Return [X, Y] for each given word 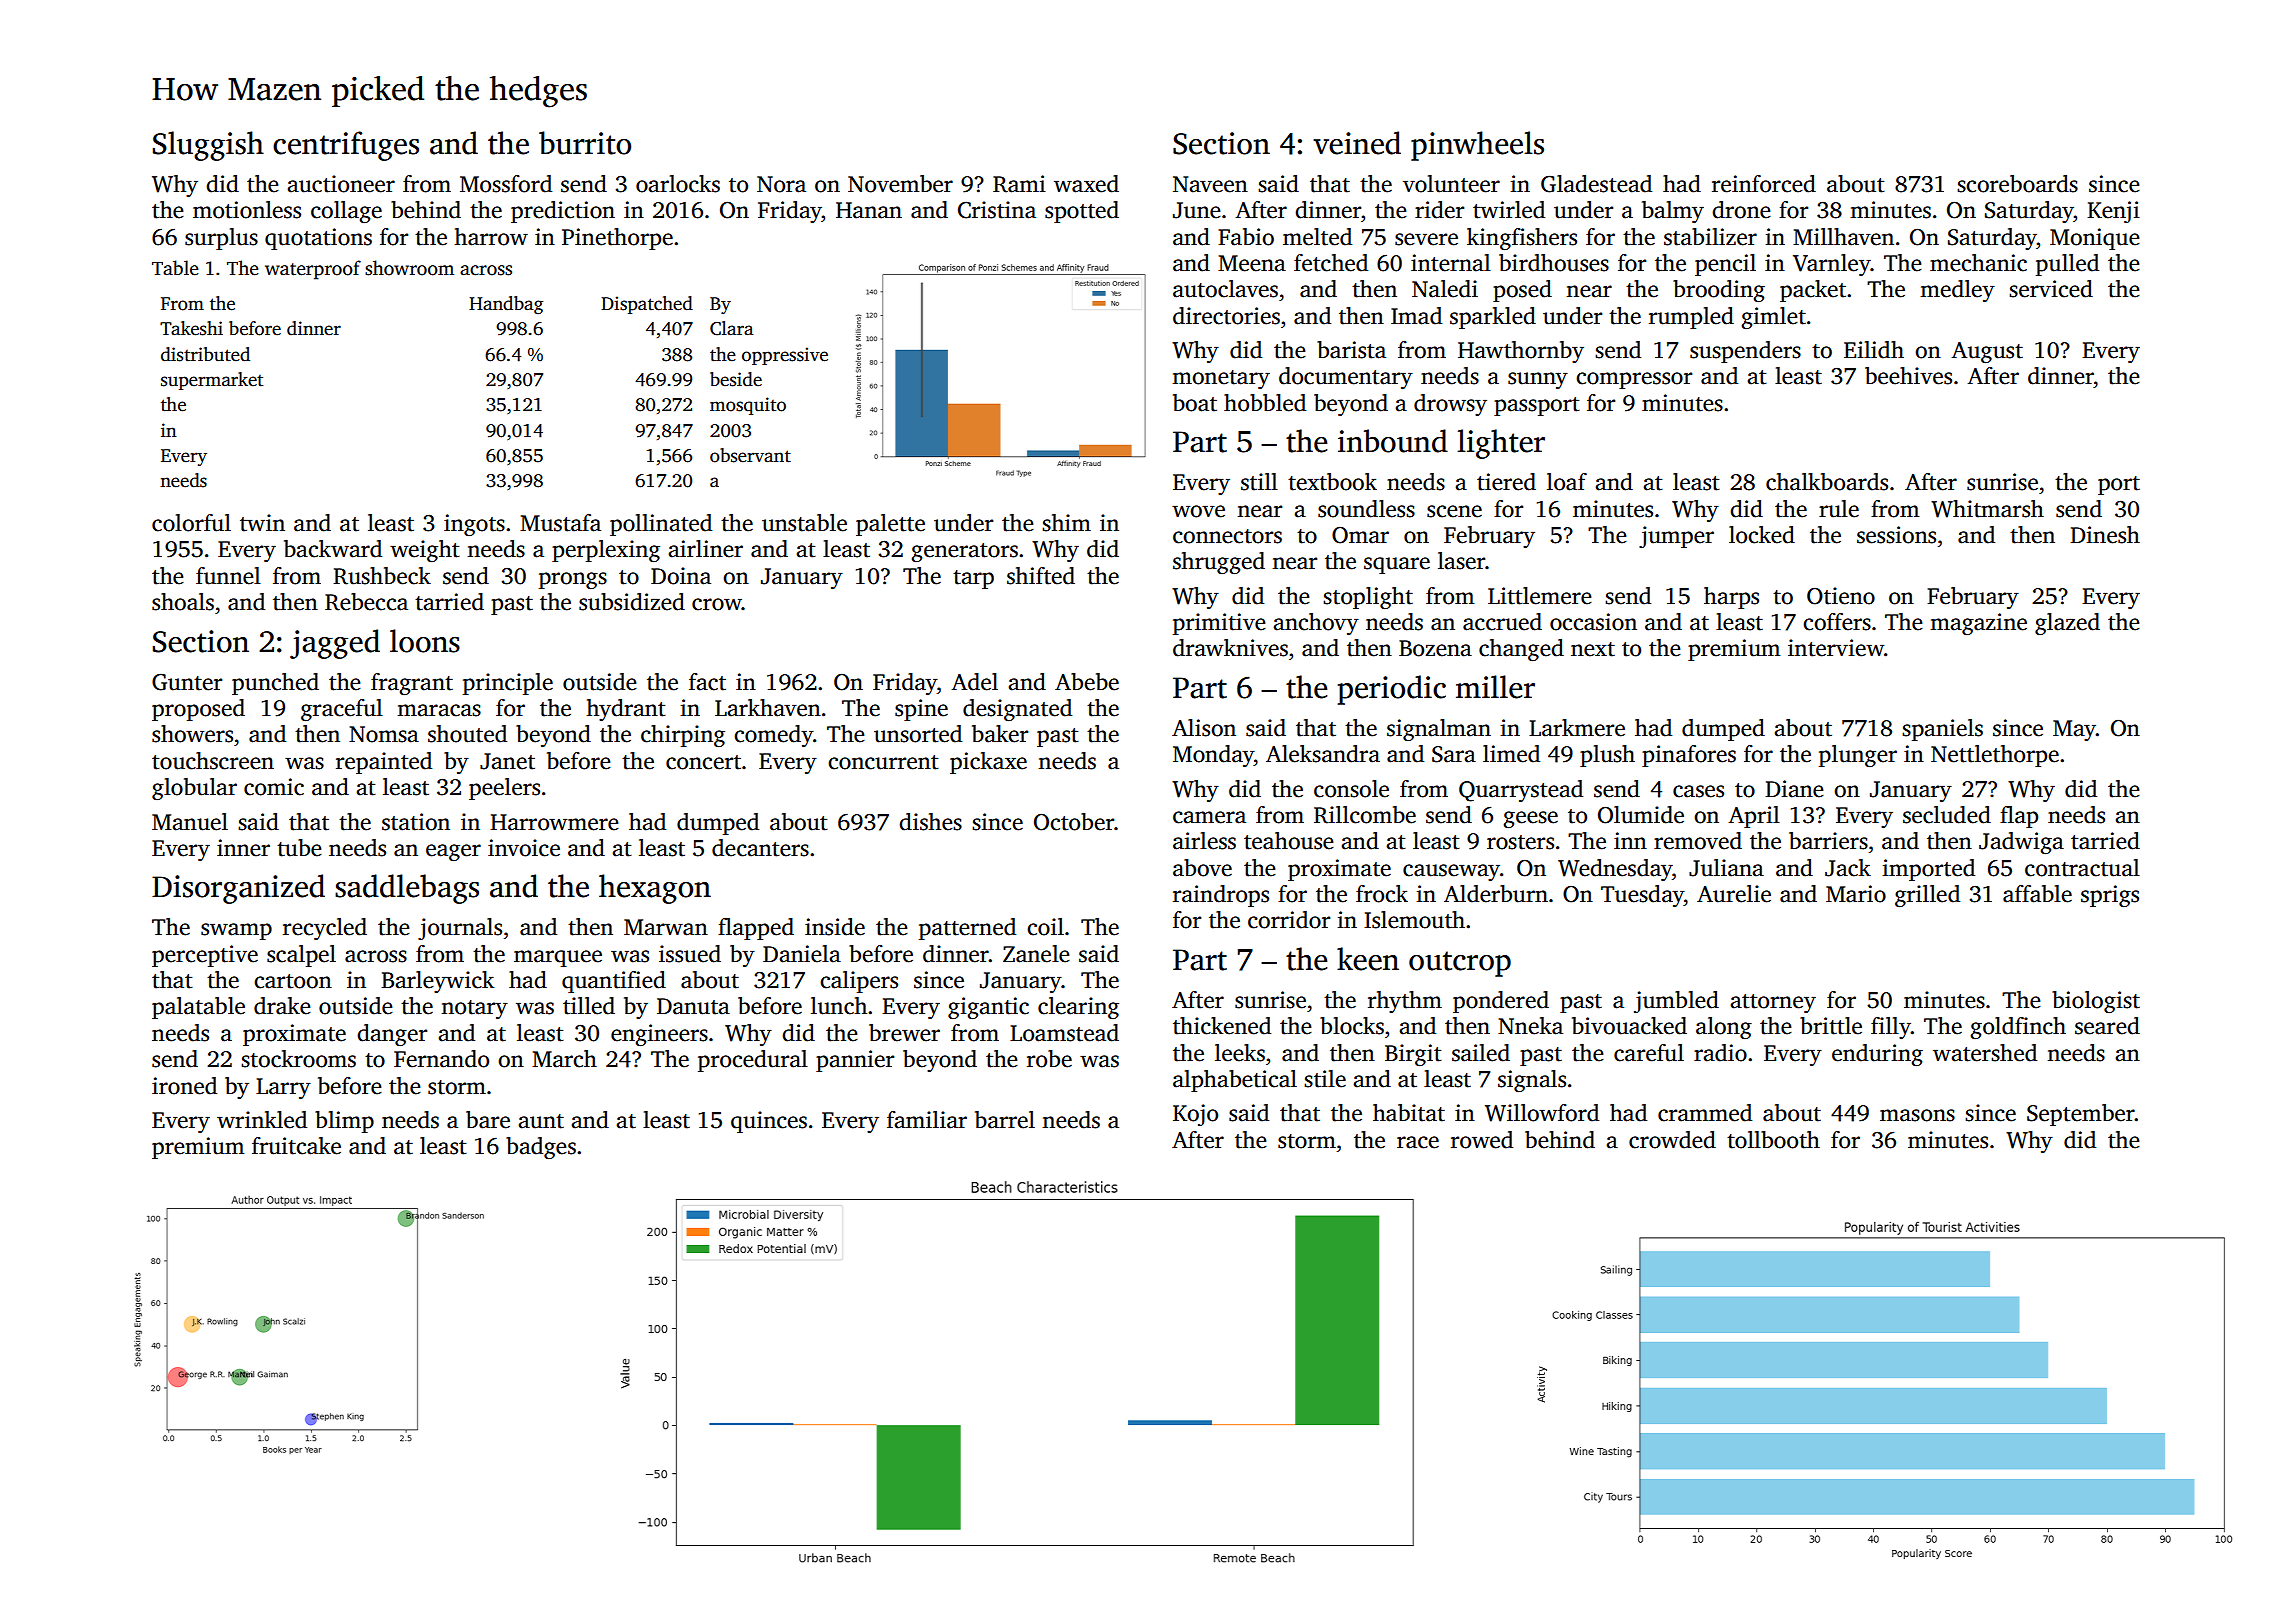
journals [460, 929]
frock [1382, 894]
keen [1368, 959]
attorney [1773, 1003]
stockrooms [298, 1059]
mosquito [748, 406]
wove [1198, 511]
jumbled [1676, 1002]
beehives [1908, 376]
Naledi [1445, 289]
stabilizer [1710, 237]
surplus [221, 239]
